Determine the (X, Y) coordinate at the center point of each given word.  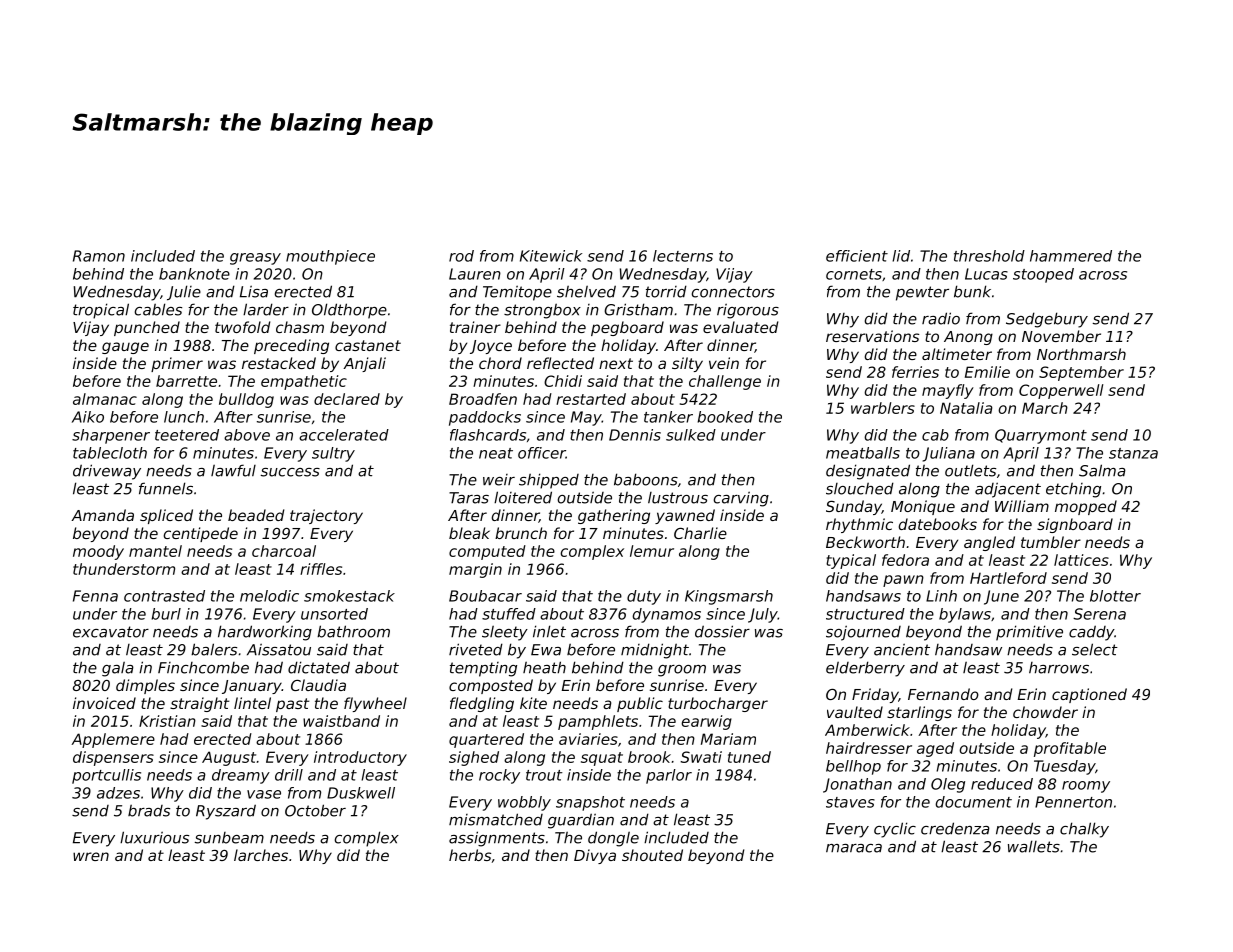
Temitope (517, 293)
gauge (125, 348)
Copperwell (1061, 391)
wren (91, 856)
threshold (989, 256)
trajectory (326, 516)
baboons (646, 479)
